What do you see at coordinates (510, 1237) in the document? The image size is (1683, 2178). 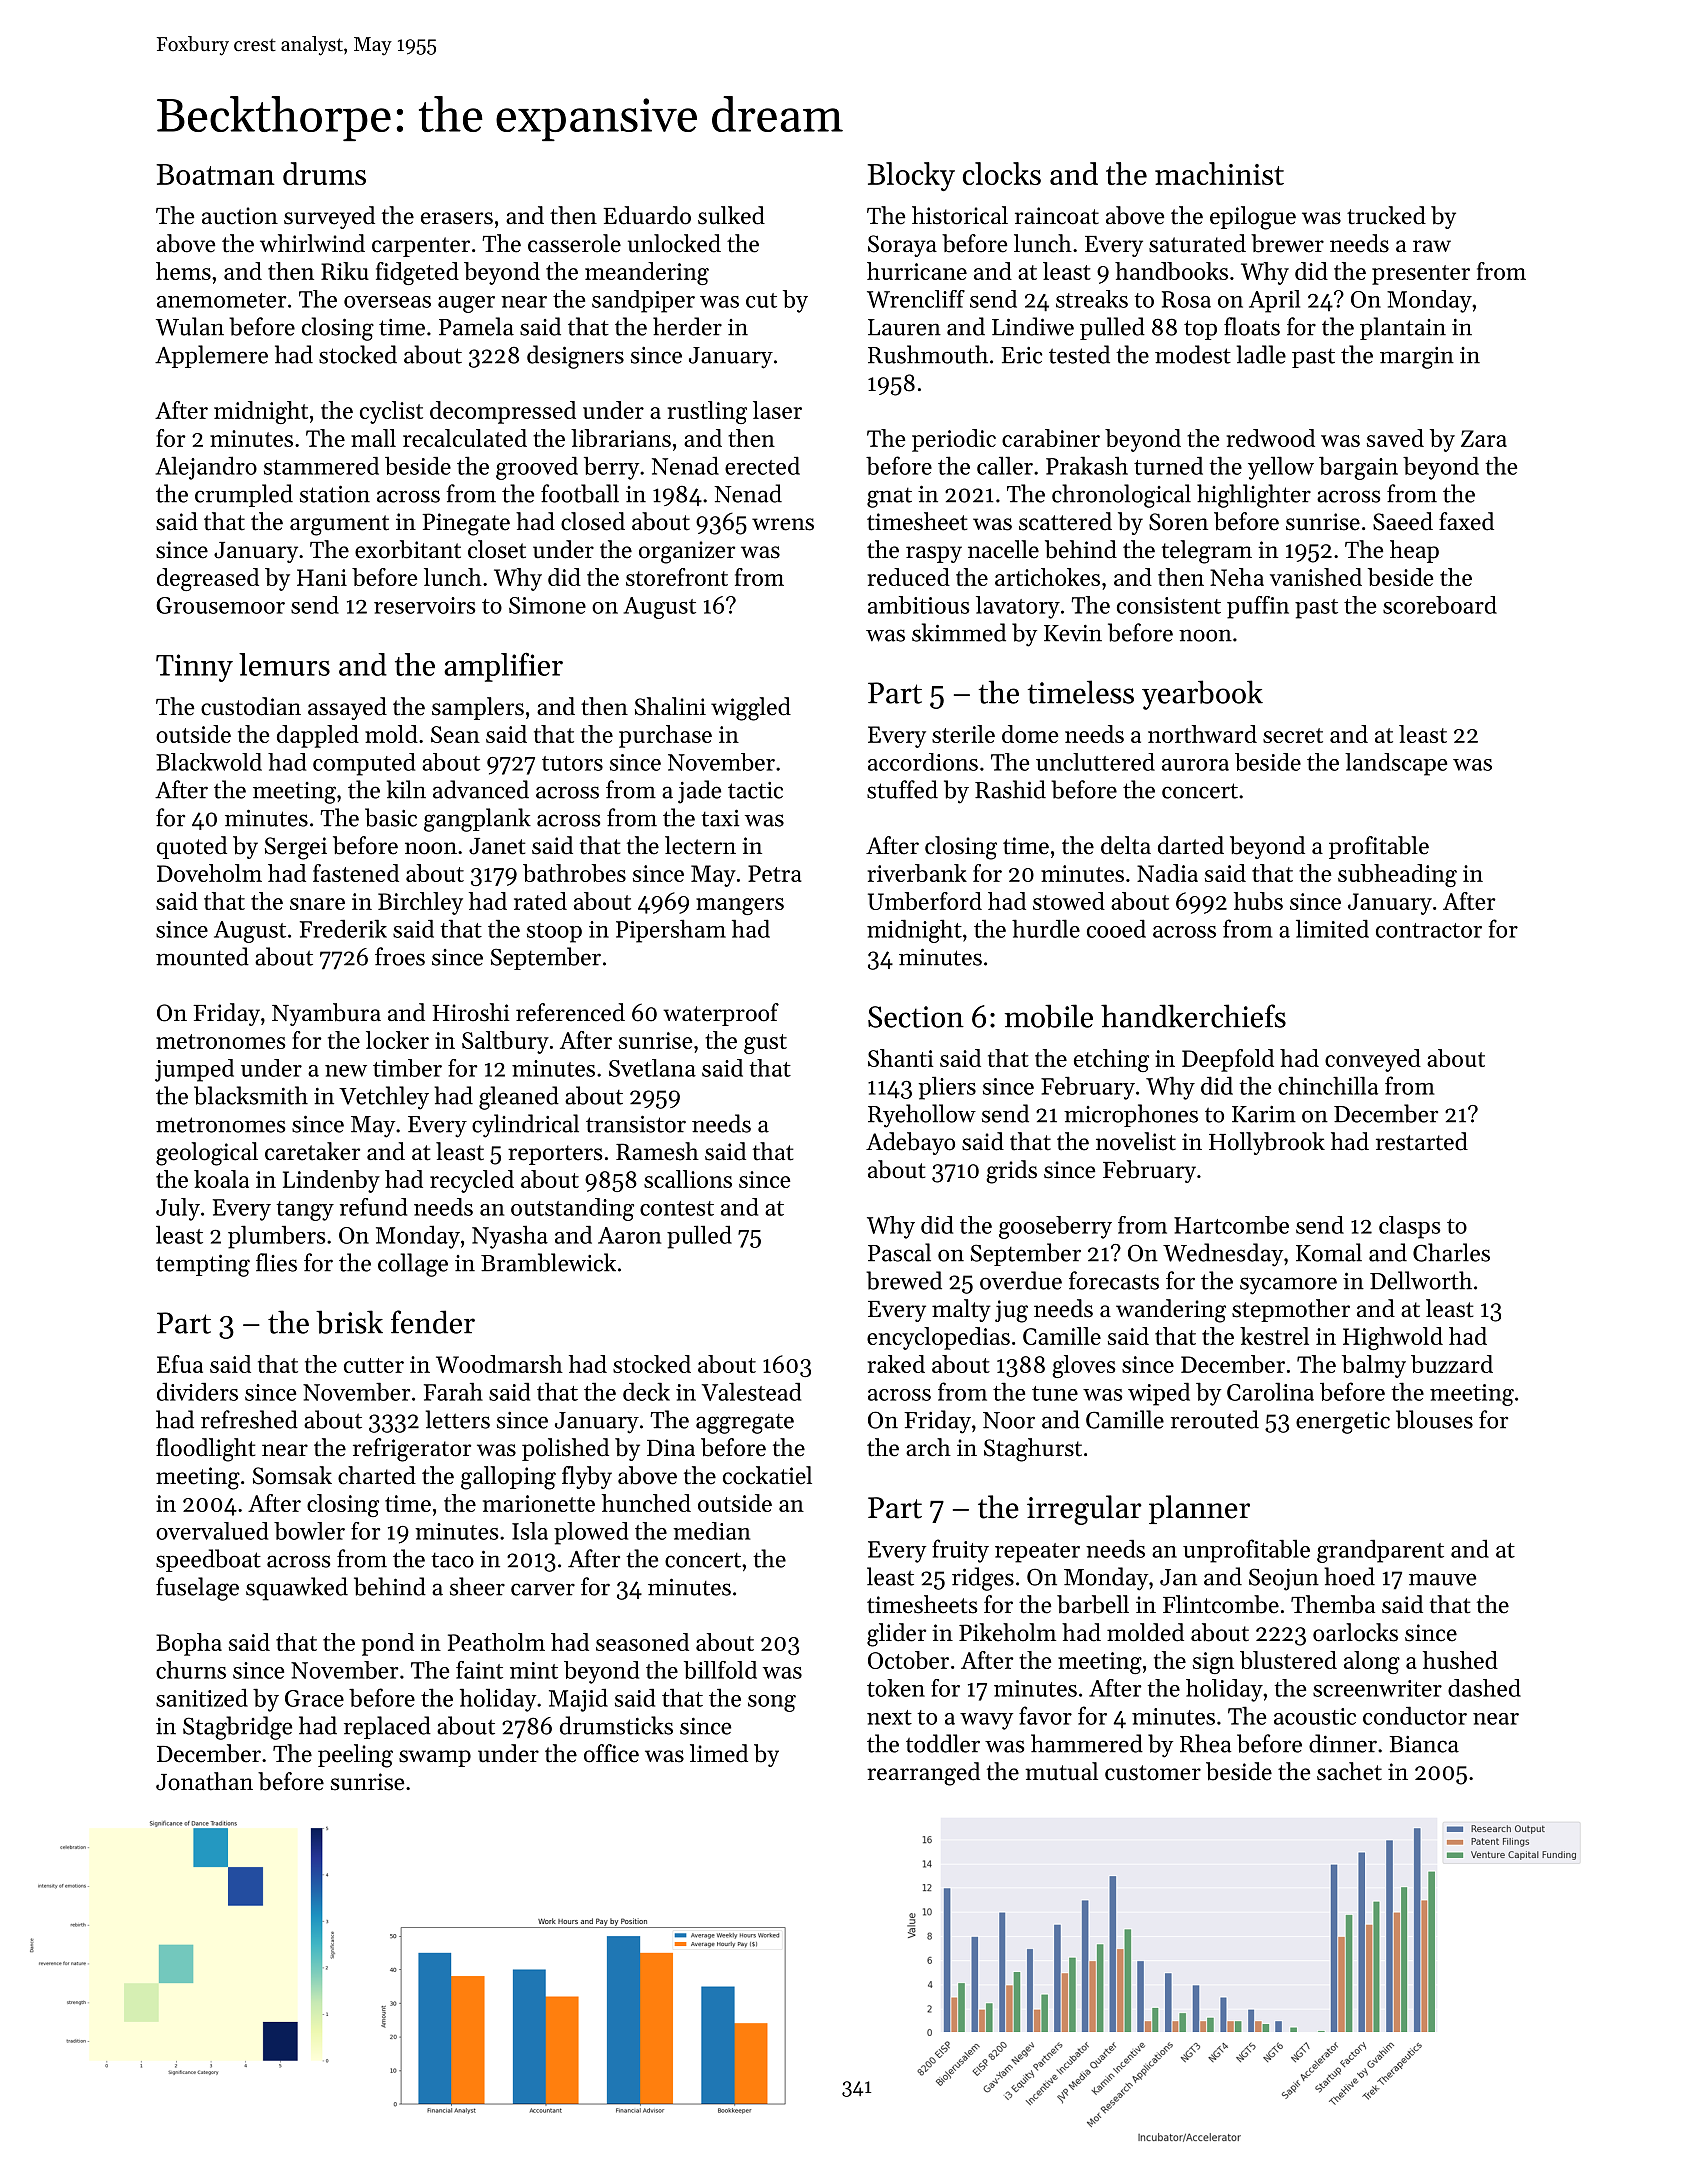 I see `Nyasha` at bounding box center [510, 1237].
